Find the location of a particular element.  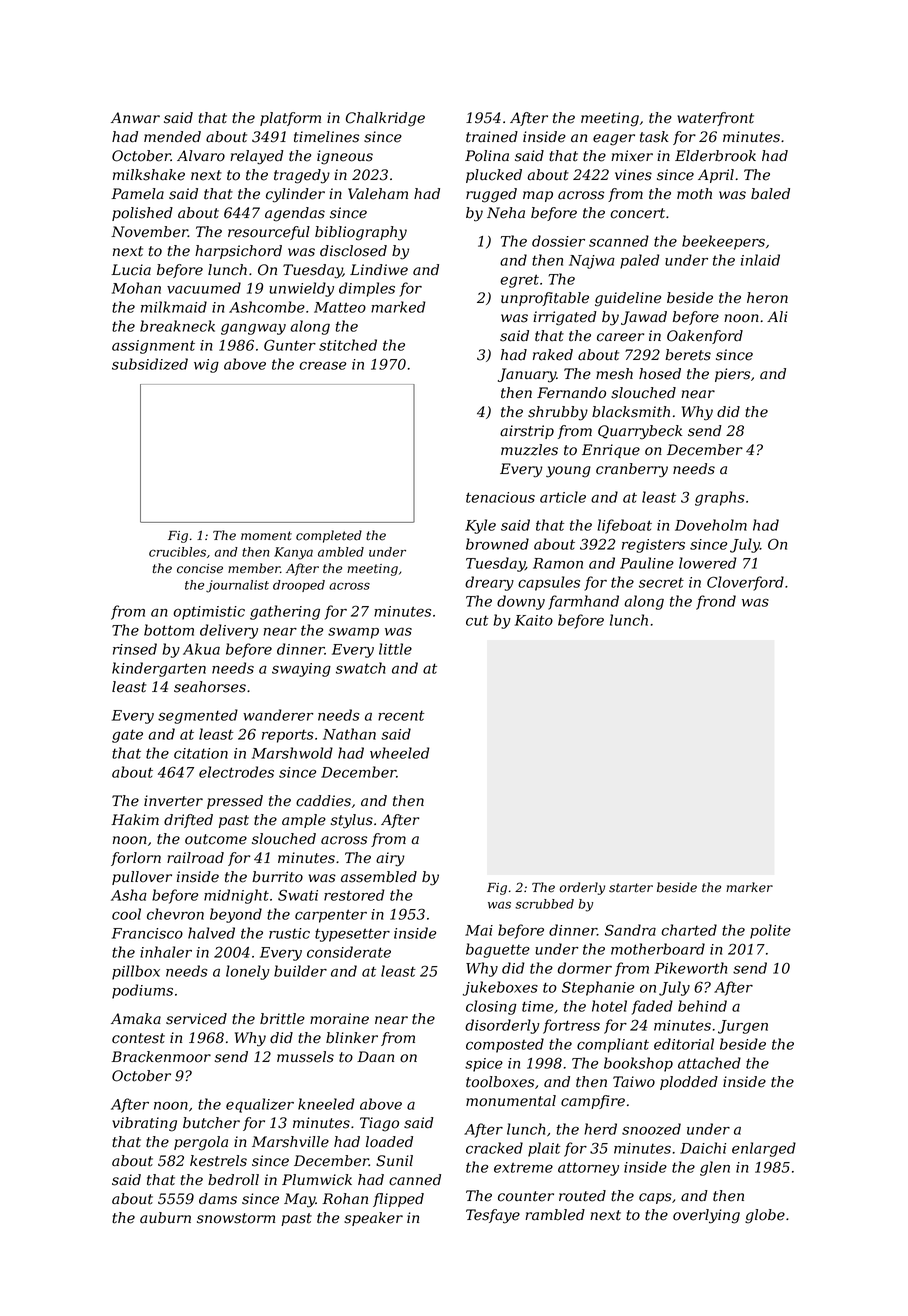

plodded is located at coordinates (689, 1083).
